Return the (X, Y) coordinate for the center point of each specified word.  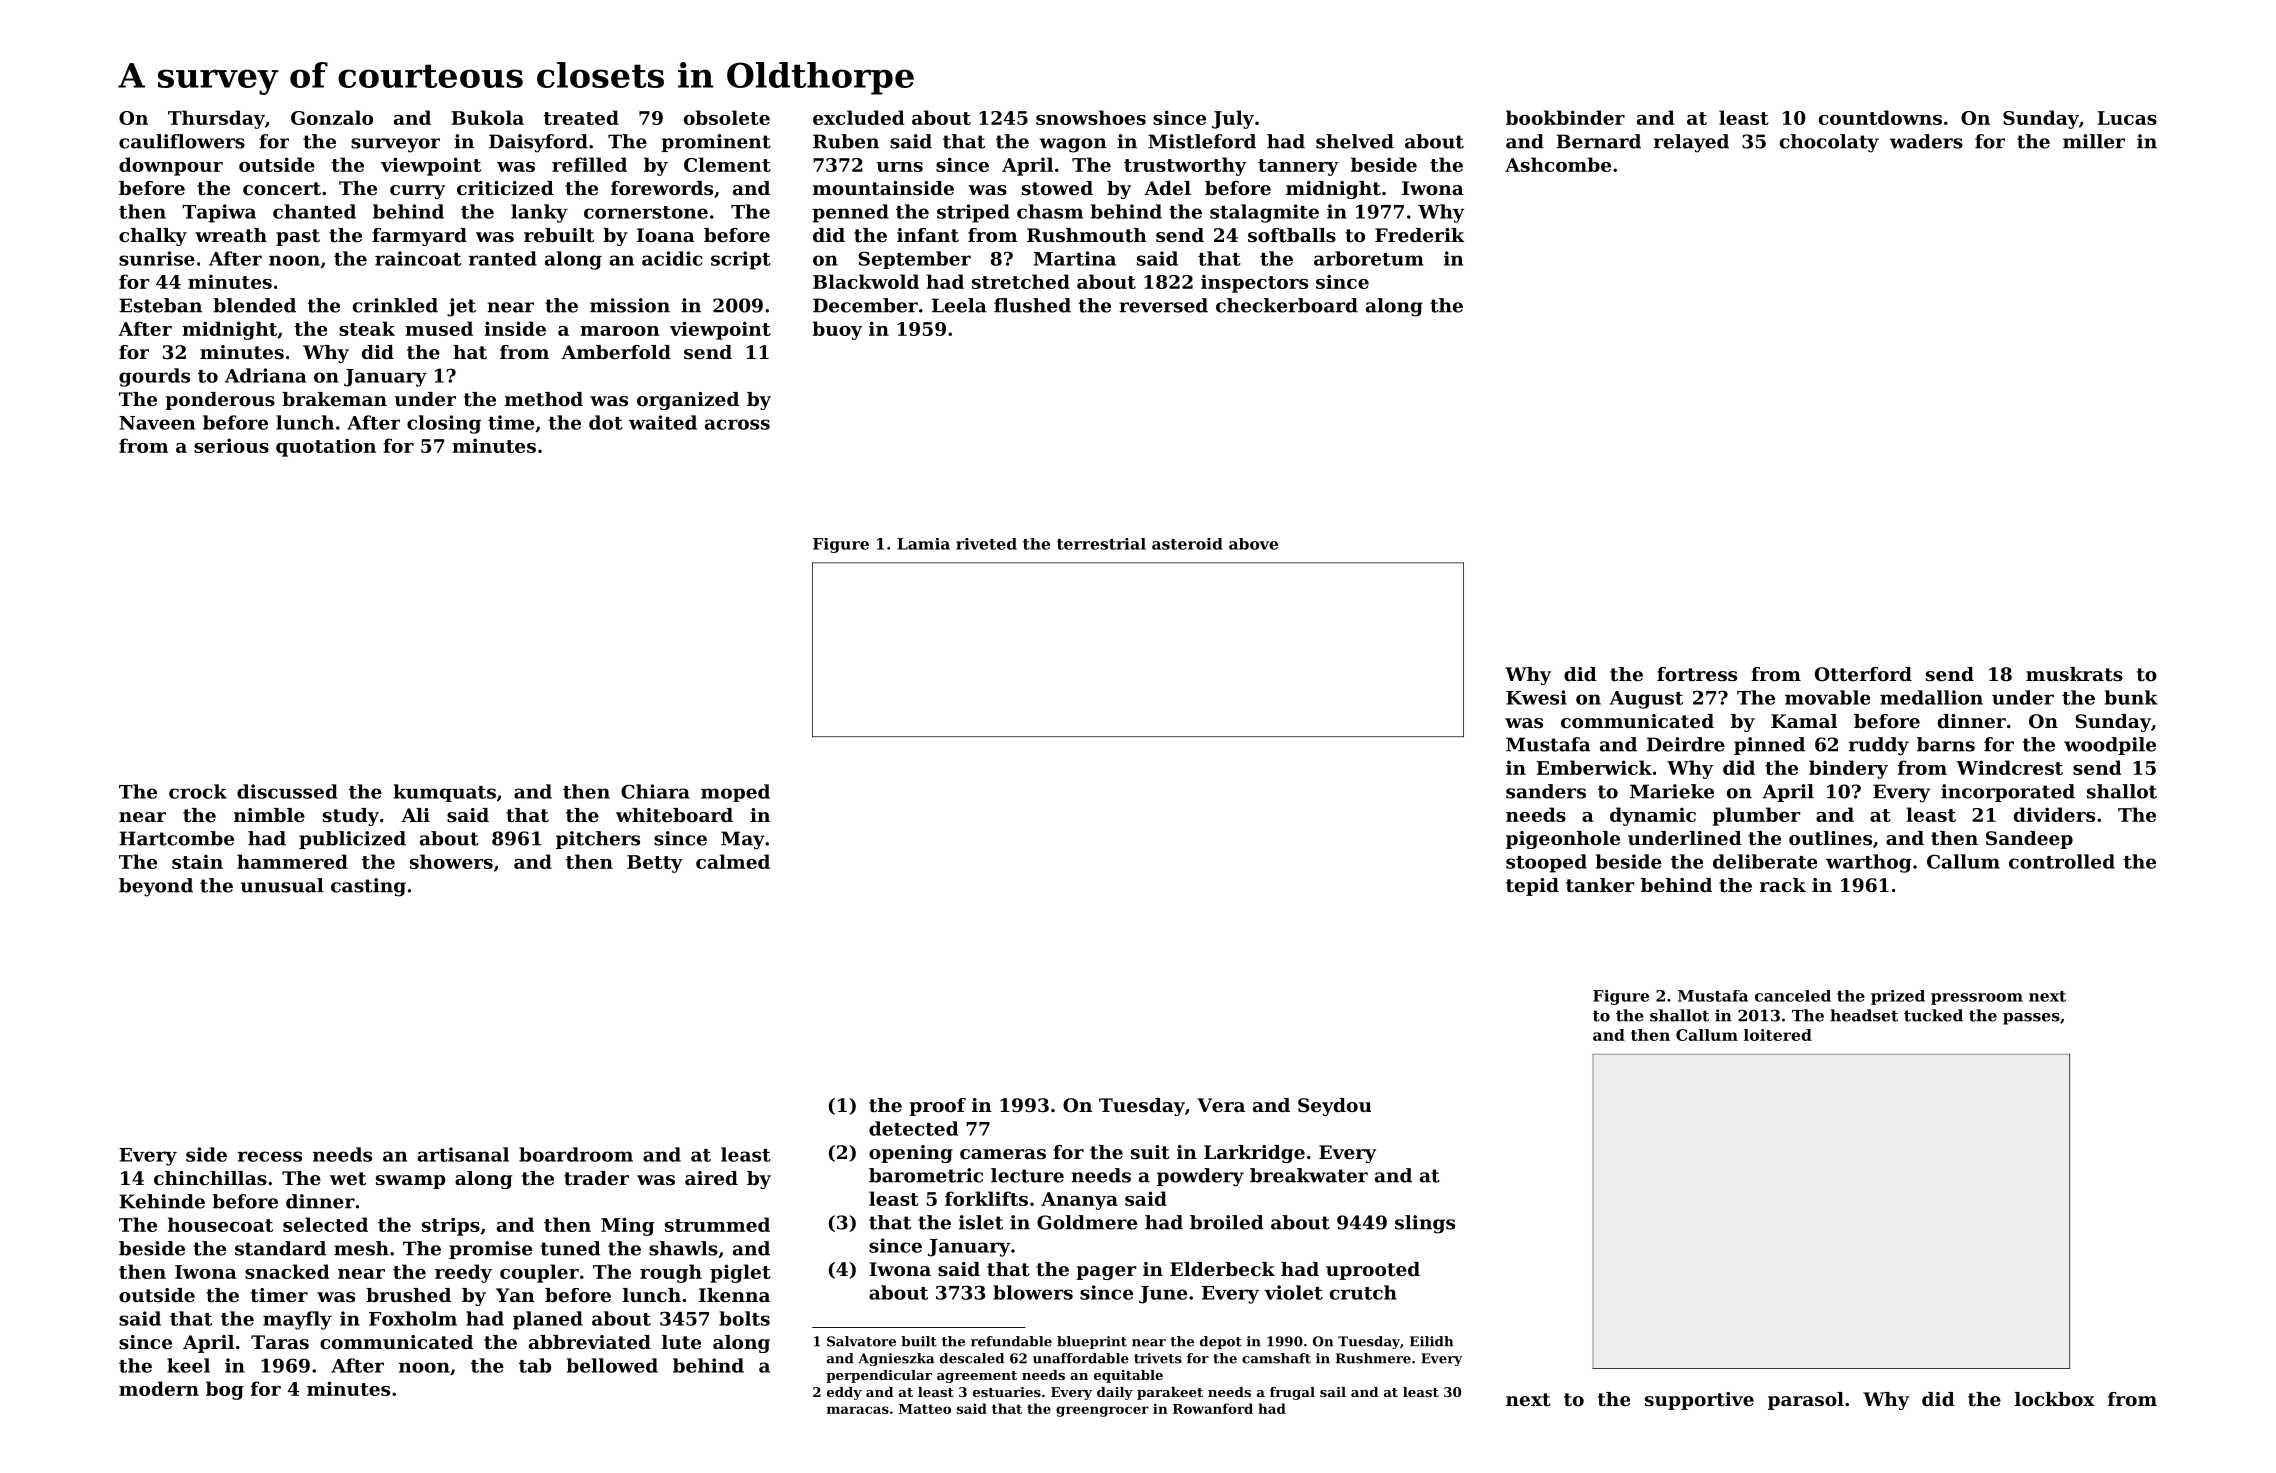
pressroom (1977, 999)
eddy (844, 1393)
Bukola (487, 117)
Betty (655, 864)
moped (735, 793)
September (915, 260)
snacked (287, 1271)
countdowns (1880, 117)
